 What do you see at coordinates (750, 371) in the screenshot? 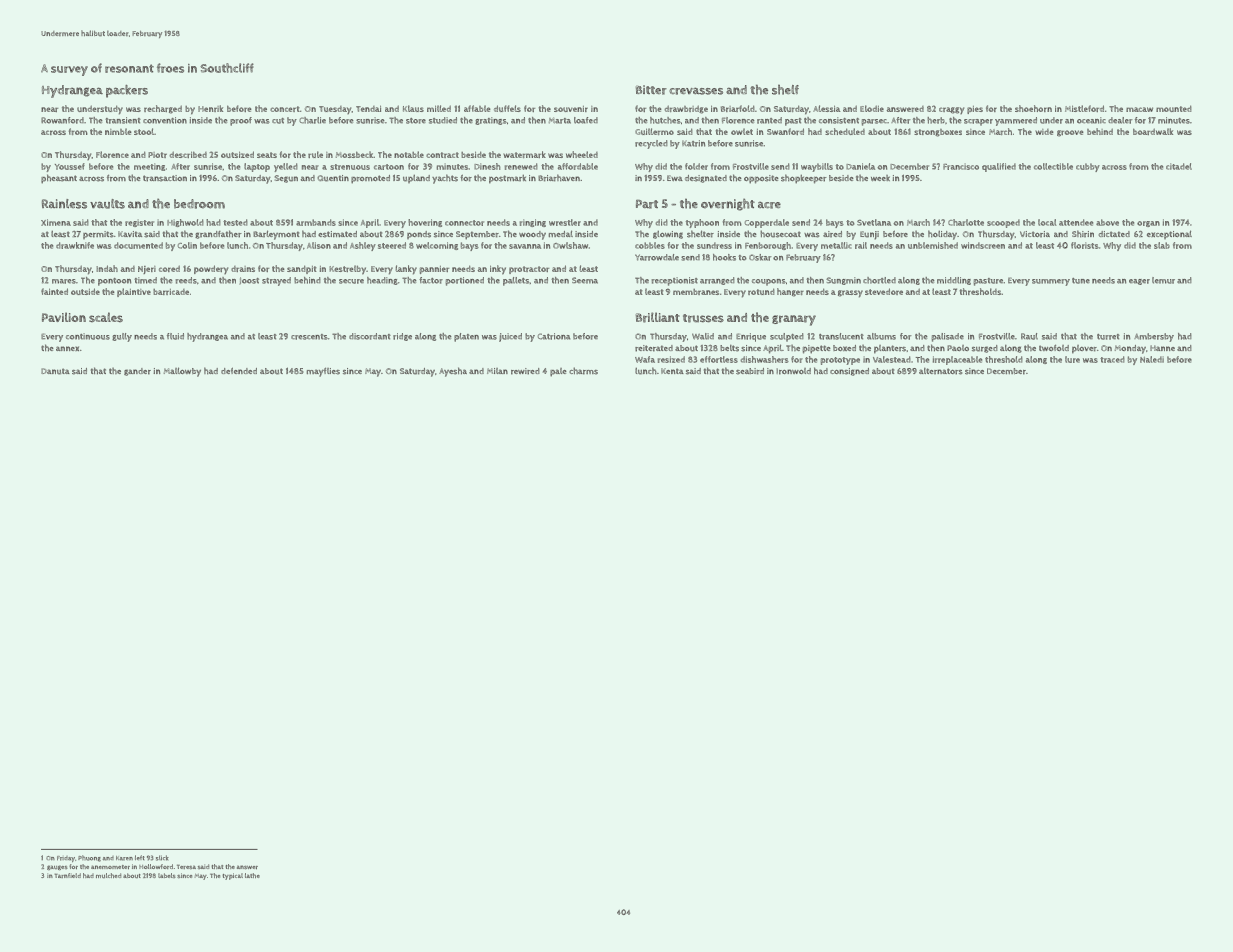
I see `seabird` at bounding box center [750, 371].
